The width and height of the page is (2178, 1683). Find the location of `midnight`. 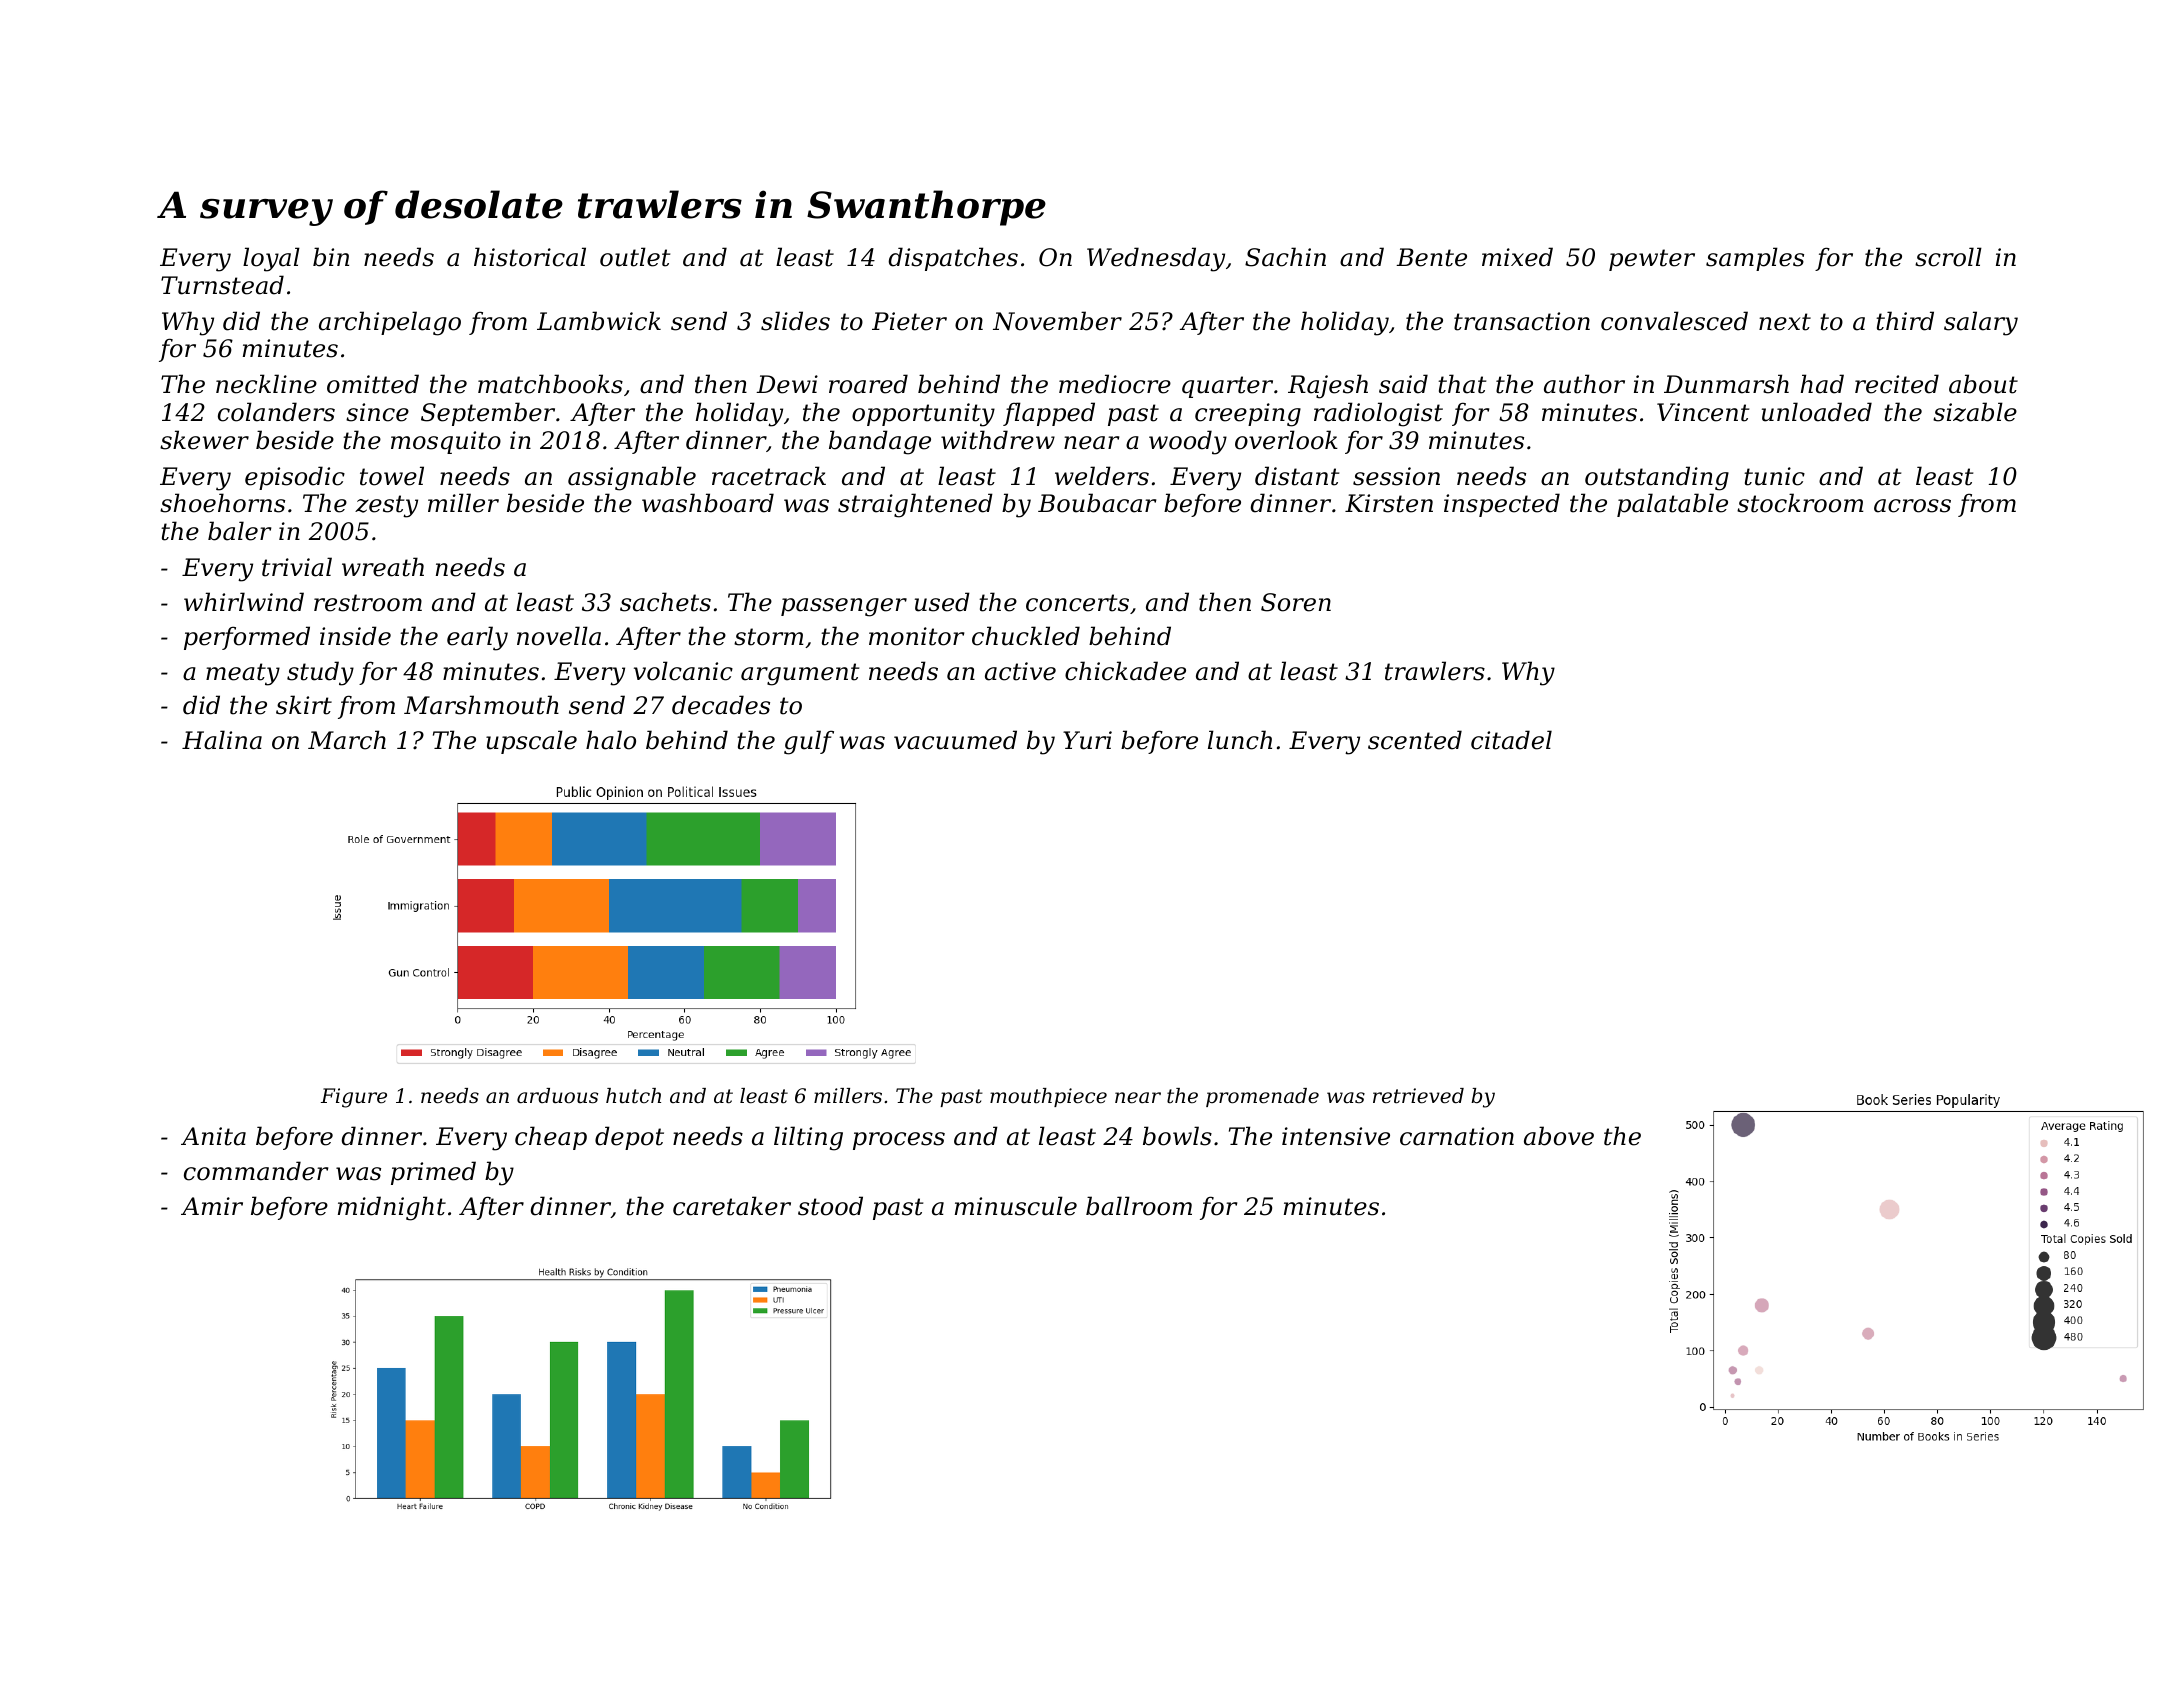

midnight is located at coordinates (392, 1208).
